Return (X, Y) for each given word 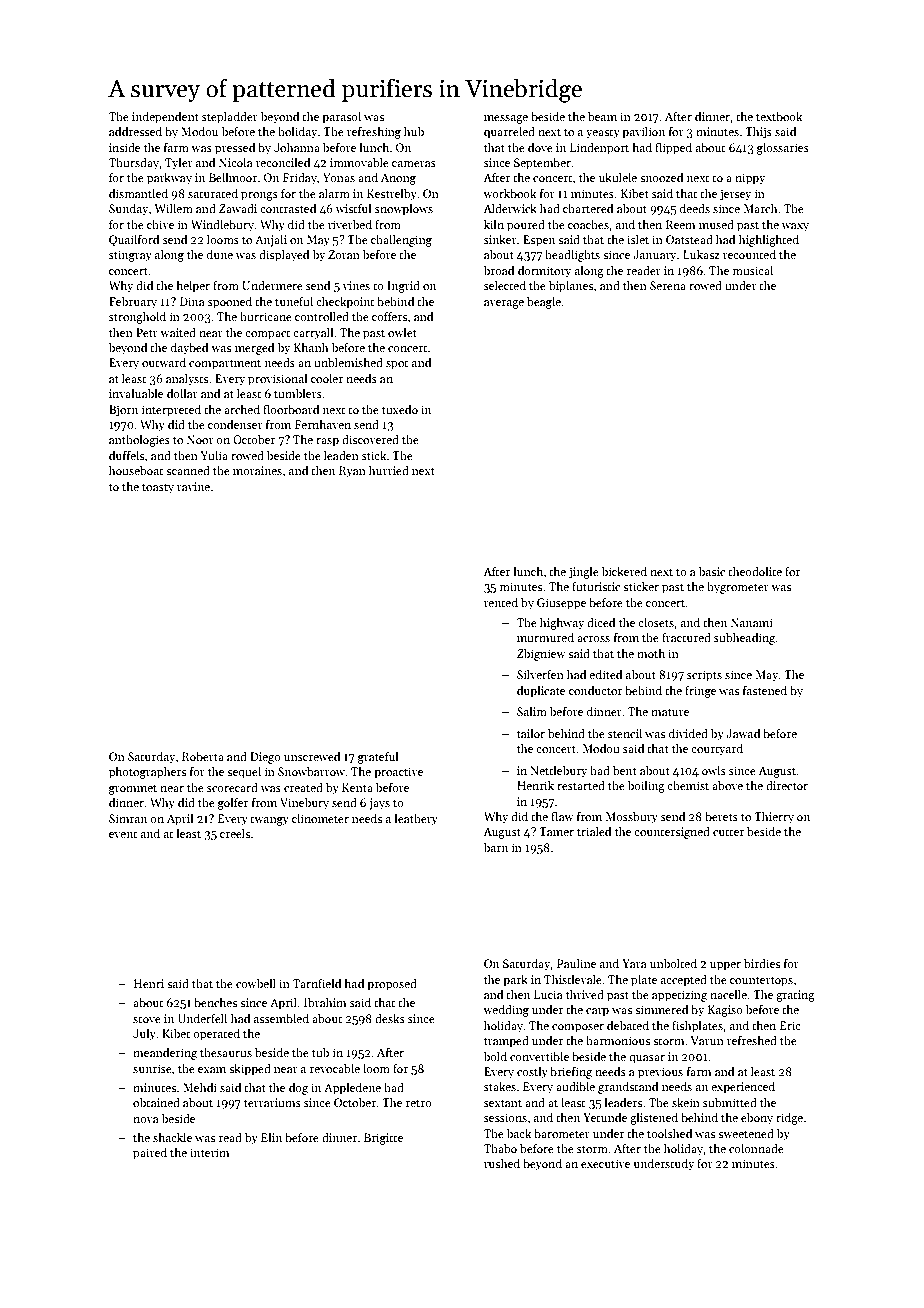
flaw (562, 816)
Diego (265, 758)
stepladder (230, 118)
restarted (581, 785)
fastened (765, 690)
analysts (187, 380)
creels (235, 833)
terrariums (272, 1102)
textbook (779, 116)
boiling (646, 787)
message (506, 119)
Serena (668, 285)
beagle (544, 303)
